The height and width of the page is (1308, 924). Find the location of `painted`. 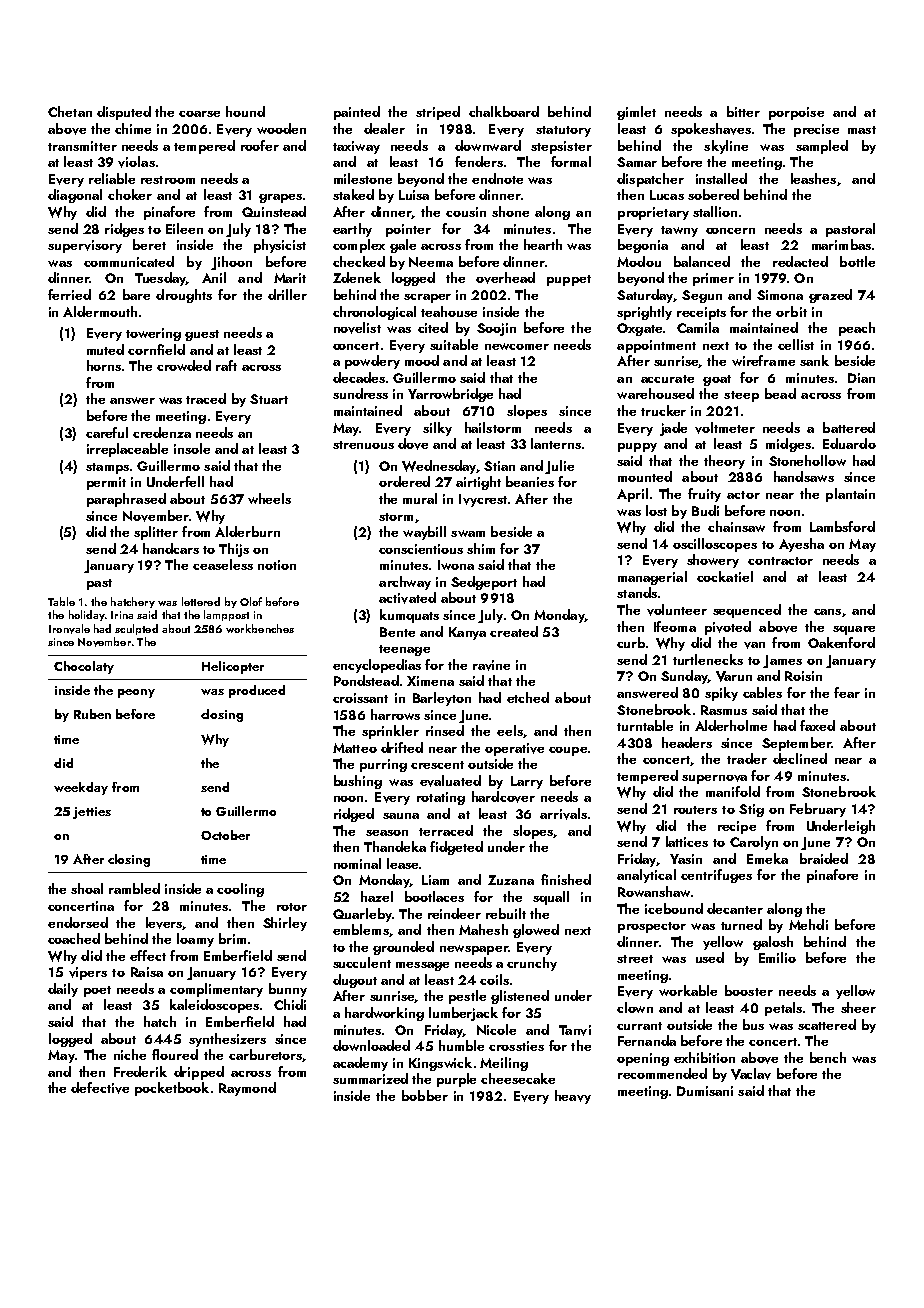

painted is located at coordinates (357, 113).
